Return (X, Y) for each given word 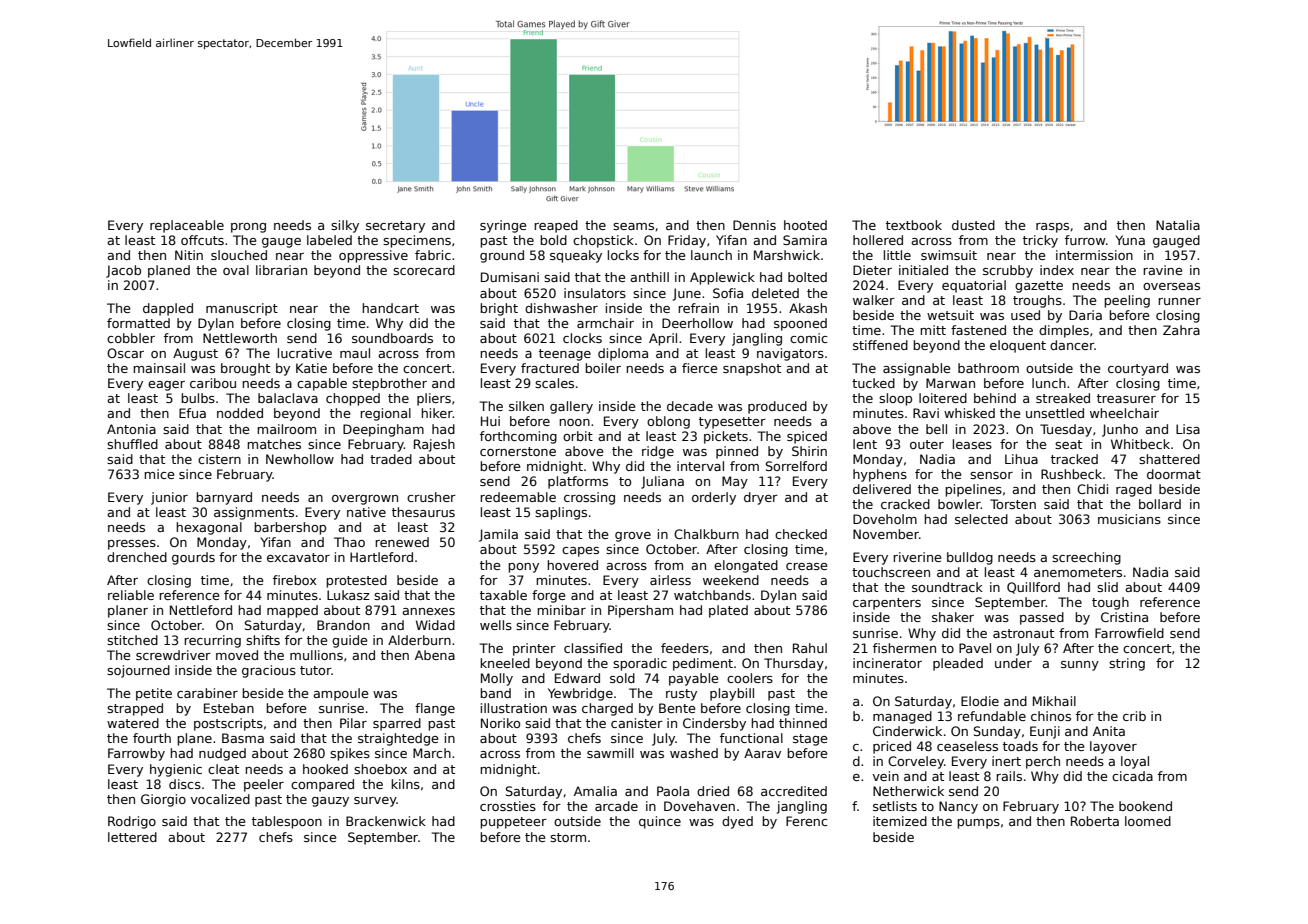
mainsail (159, 368)
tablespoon (287, 822)
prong (248, 228)
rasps (1052, 228)
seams (633, 226)
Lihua (1021, 459)
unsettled (1055, 413)
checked (801, 534)
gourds (193, 558)
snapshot (752, 369)
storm (568, 837)
